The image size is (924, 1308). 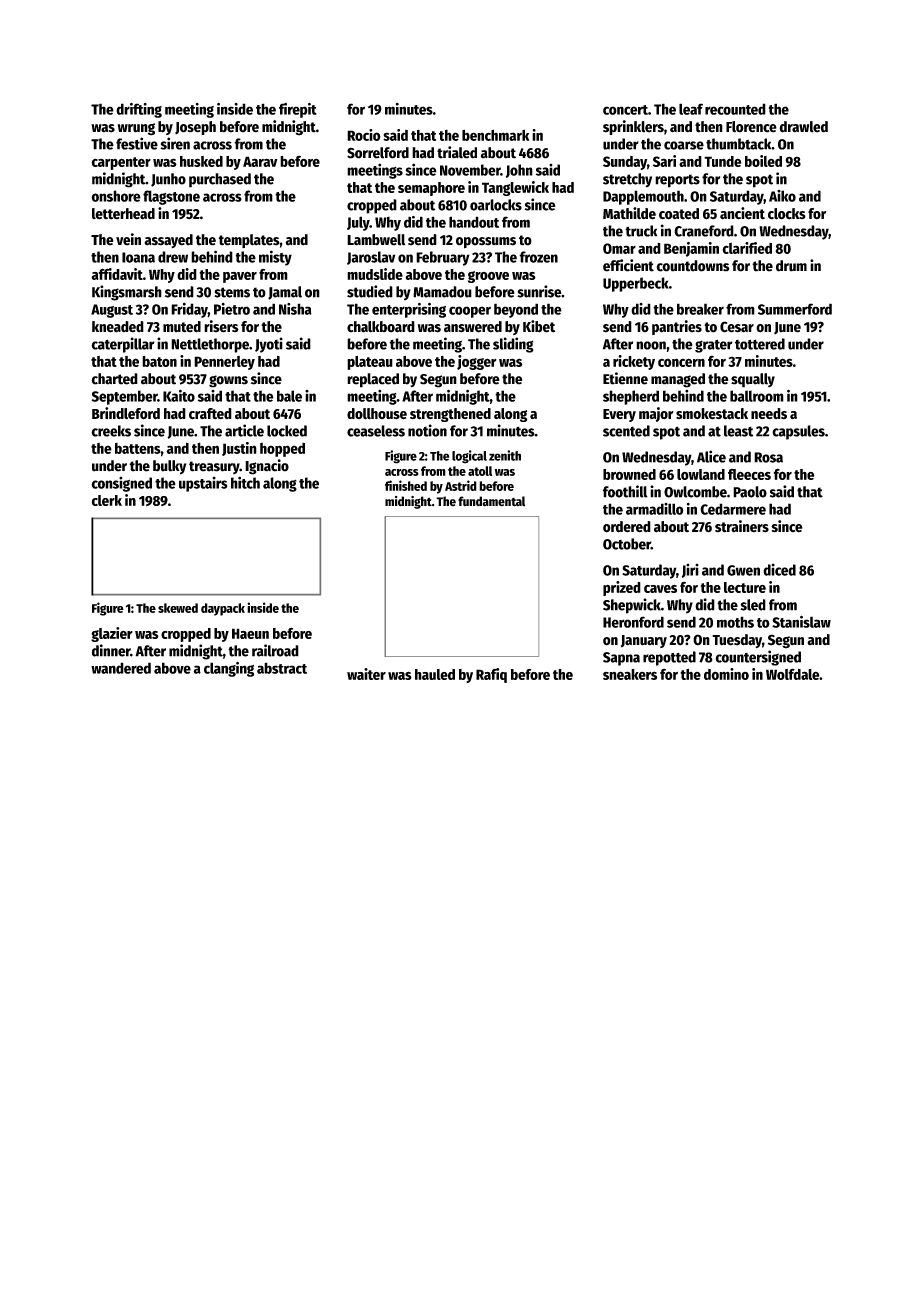 I want to click on domino, so click(x=726, y=674).
